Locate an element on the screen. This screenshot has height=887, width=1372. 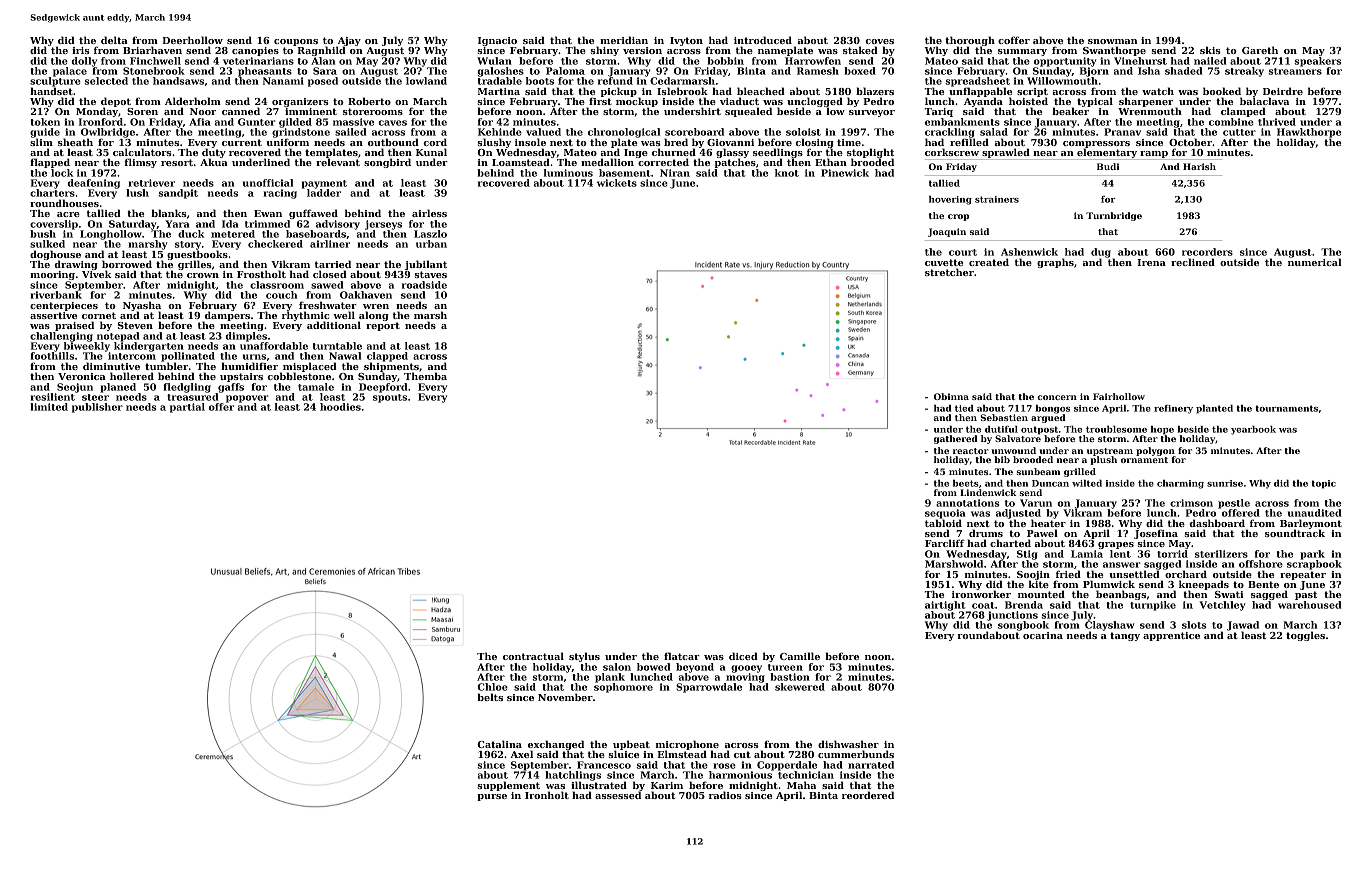
Steven is located at coordinates (135, 325).
